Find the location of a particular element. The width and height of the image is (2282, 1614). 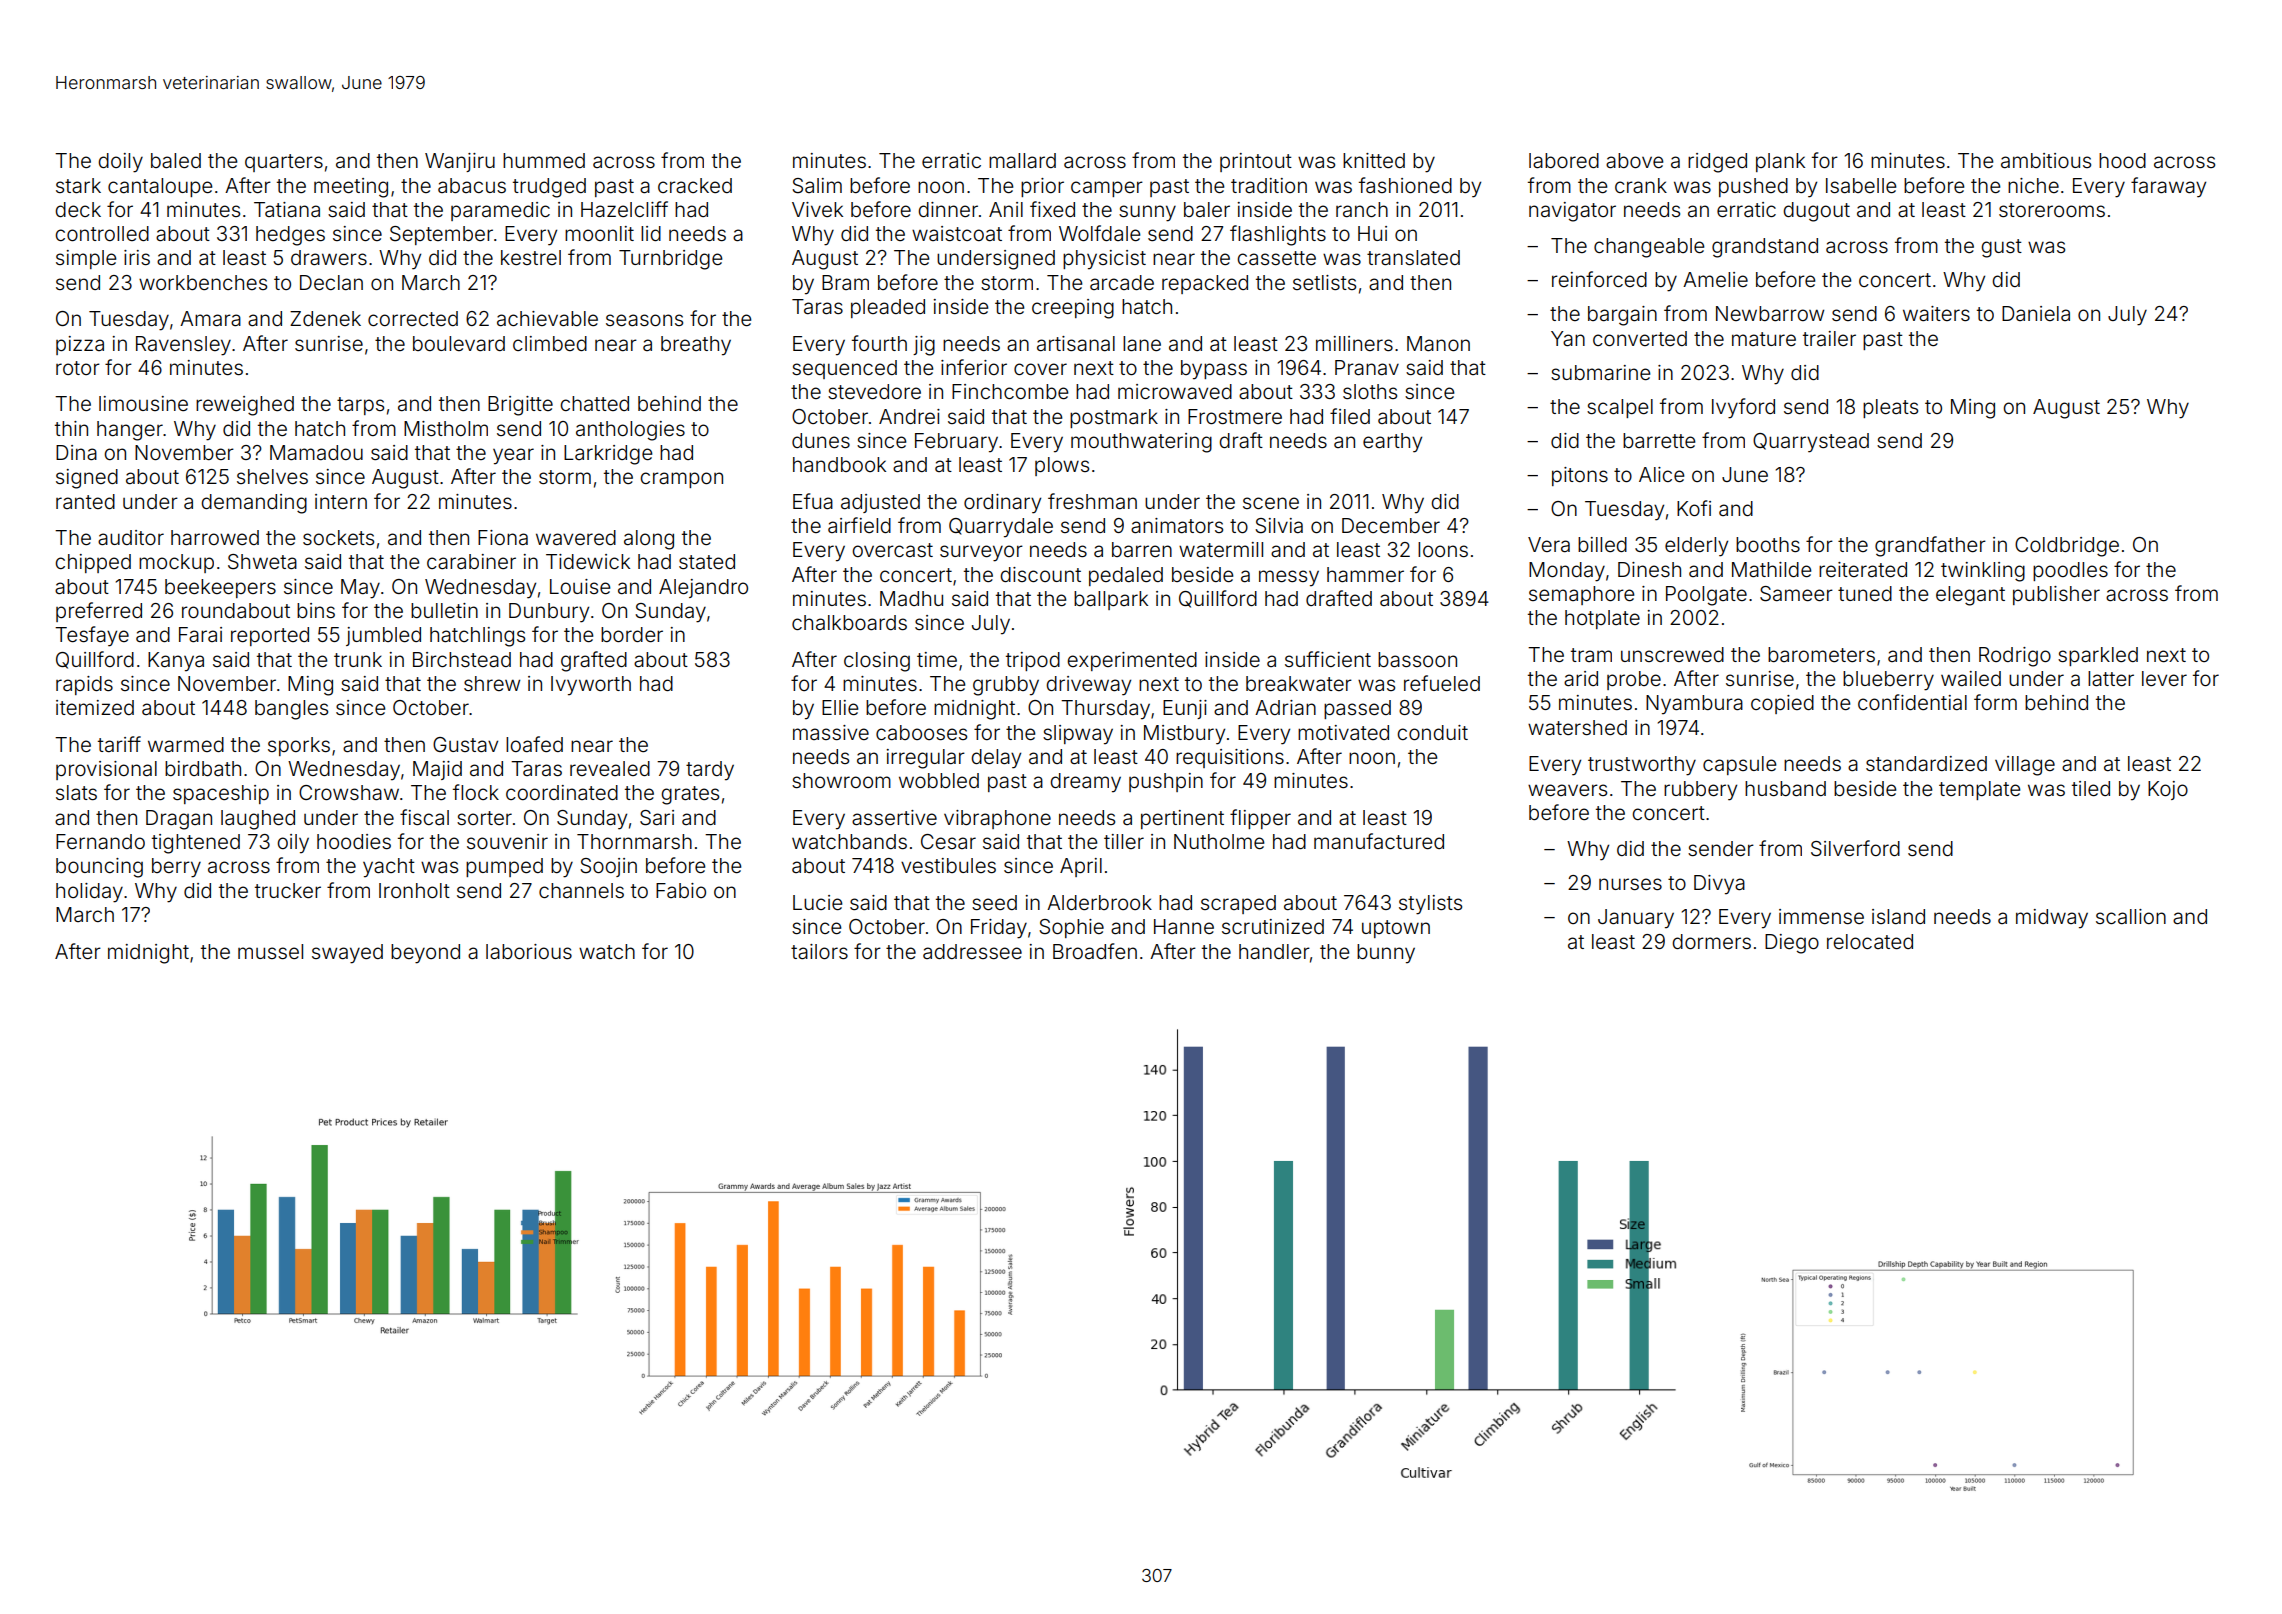

Kojo is located at coordinates (2168, 790).
